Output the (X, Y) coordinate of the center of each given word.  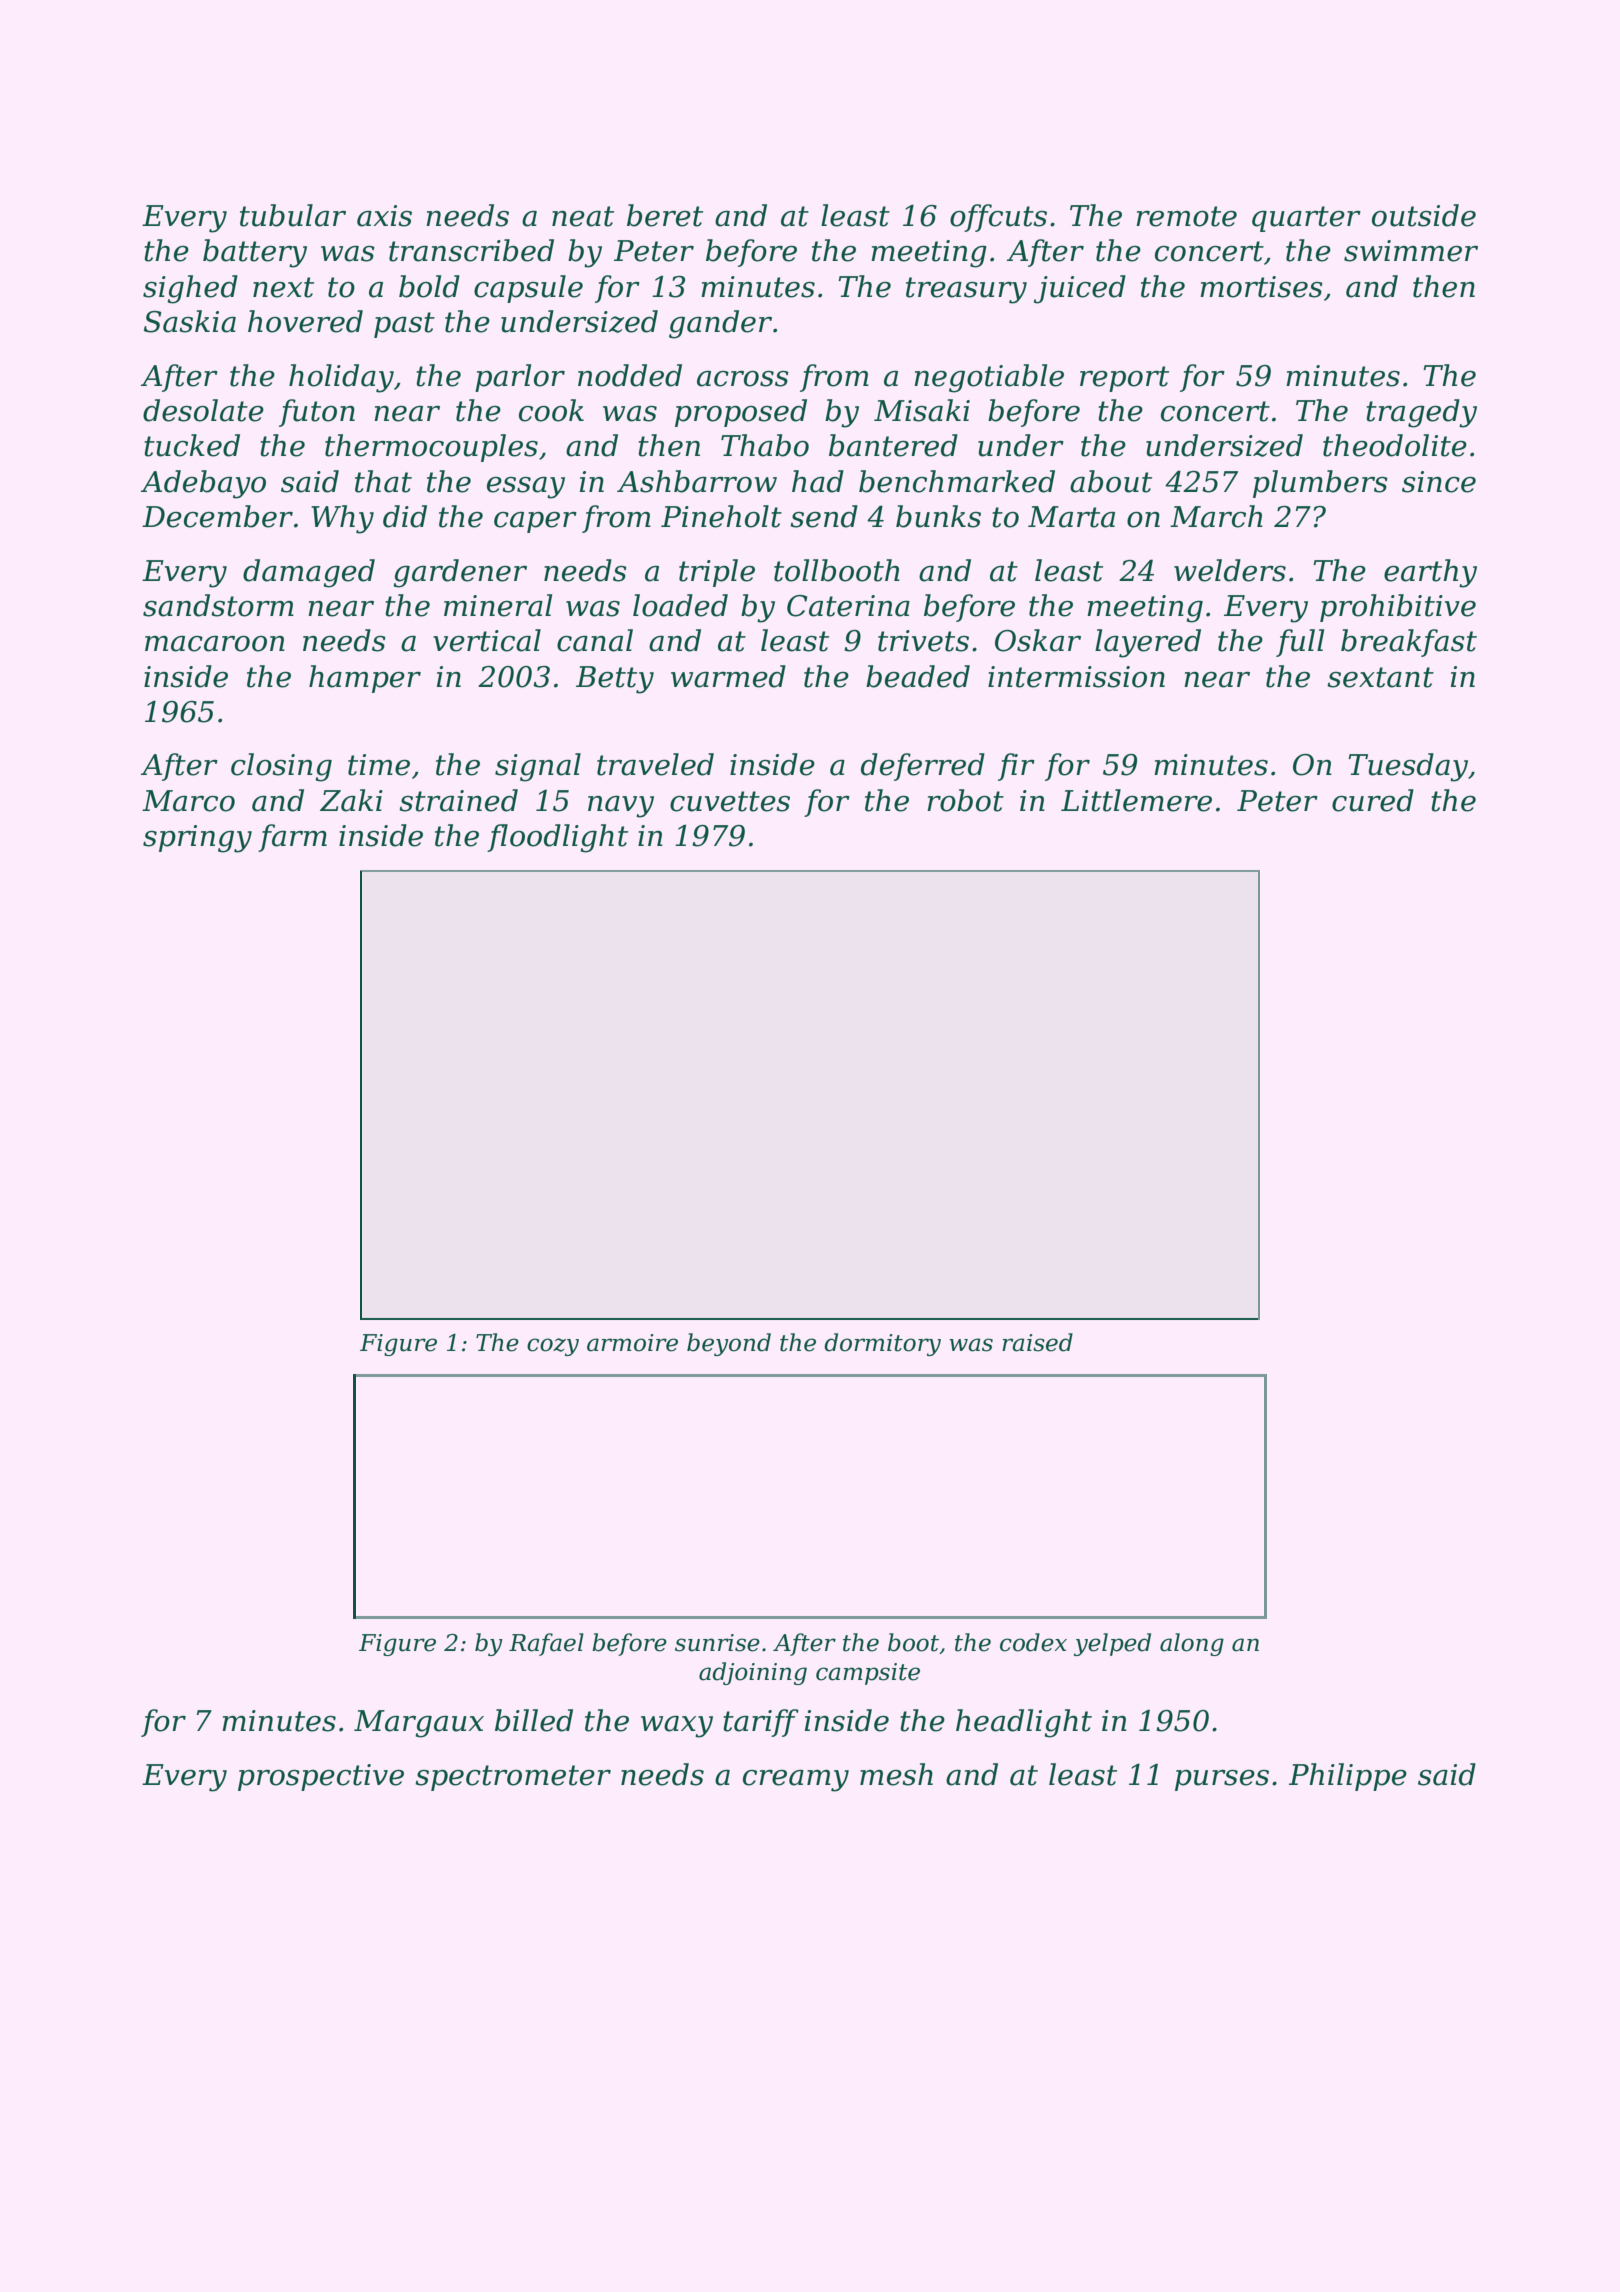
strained (458, 800)
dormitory (882, 1344)
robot (965, 800)
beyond (729, 1344)
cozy (553, 1347)
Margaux (419, 1724)
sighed (190, 289)
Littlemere (1136, 800)
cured (1373, 800)
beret (665, 215)
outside (1424, 215)
